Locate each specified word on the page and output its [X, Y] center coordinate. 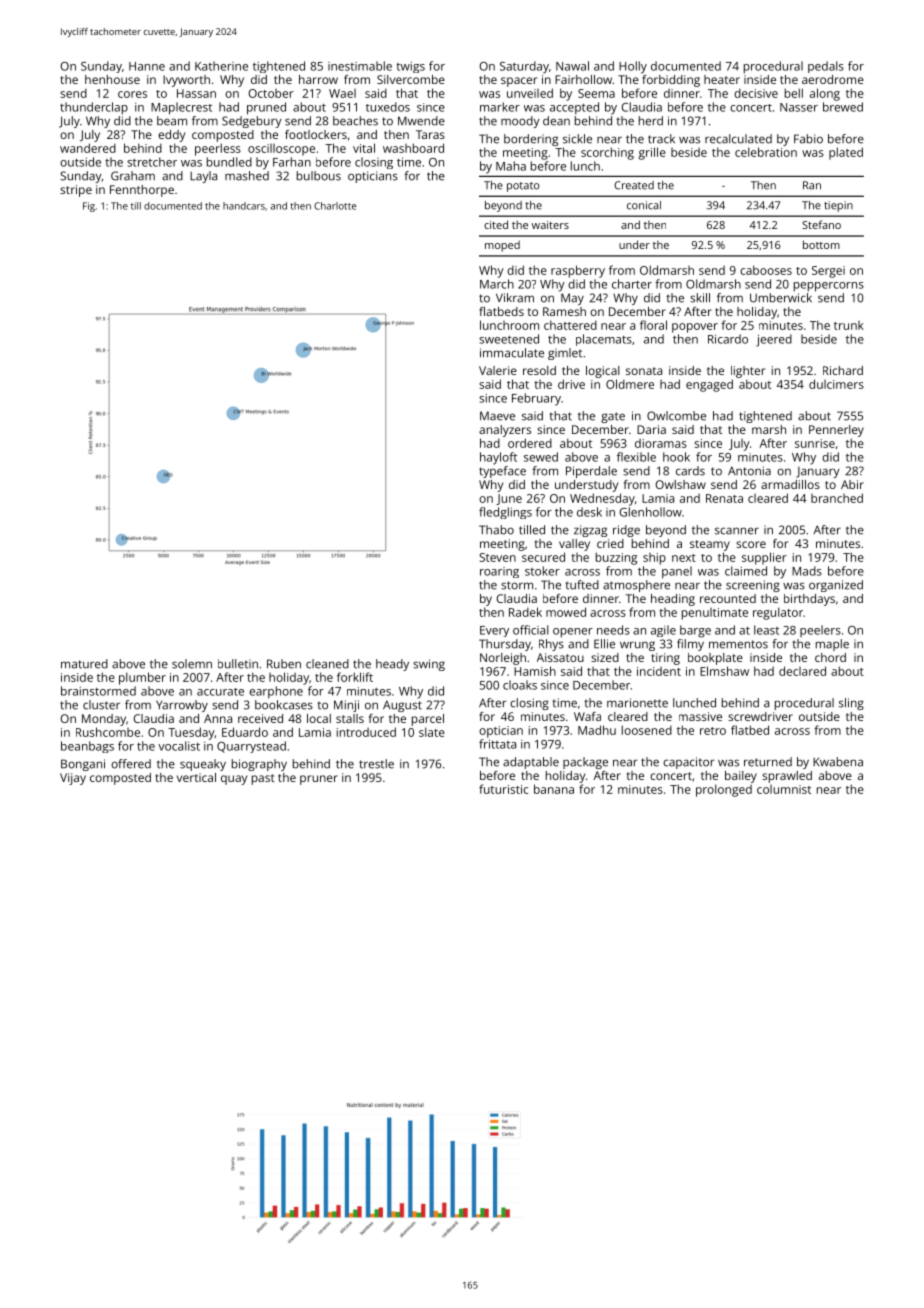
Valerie [498, 370]
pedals [826, 67]
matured [84, 664]
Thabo [496, 530]
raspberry [578, 271]
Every [494, 631]
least [766, 630]
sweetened [509, 339]
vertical [196, 777]
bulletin [238, 664]
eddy [171, 136]
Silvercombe [411, 79]
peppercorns [829, 287]
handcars [244, 206]
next [684, 558]
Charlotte [335, 206]
